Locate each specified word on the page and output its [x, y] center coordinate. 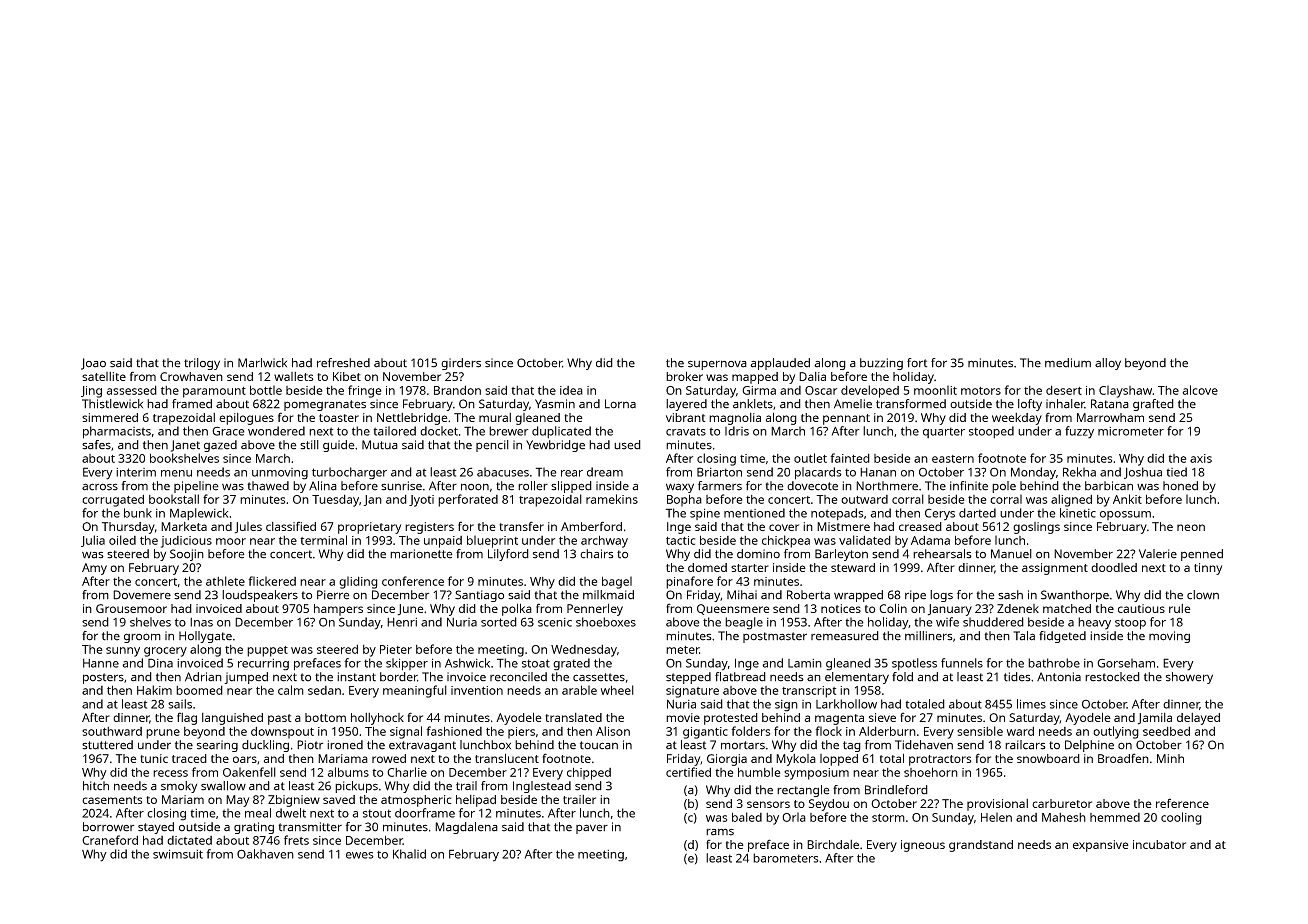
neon [1191, 527]
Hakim [154, 690]
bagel [617, 582]
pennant [846, 419]
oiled [122, 540]
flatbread [740, 677]
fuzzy [1079, 432]
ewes [360, 855]
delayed [1198, 719]
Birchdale [833, 844]
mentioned [754, 513]
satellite [104, 376]
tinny [1208, 569]
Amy [94, 569]
